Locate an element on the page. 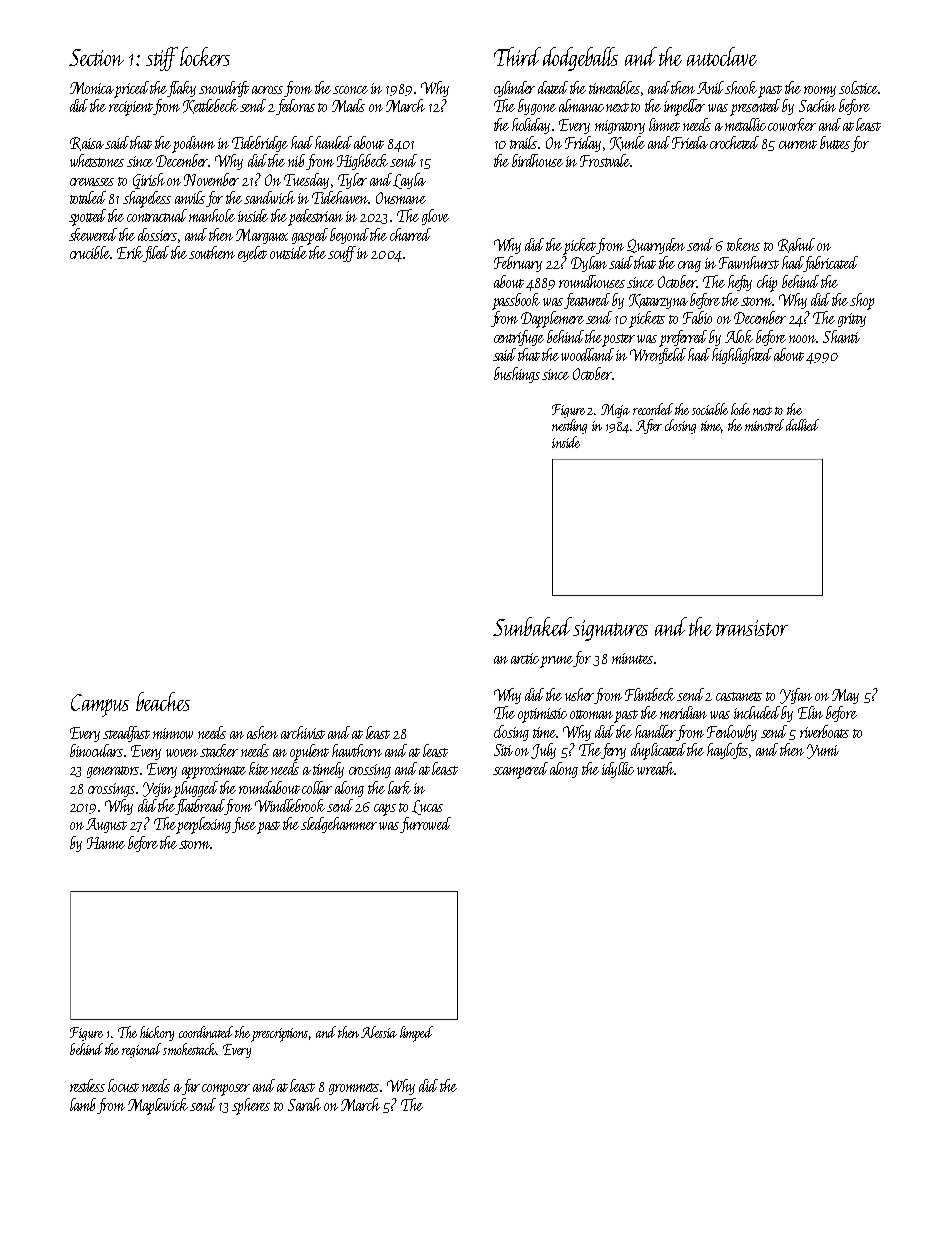 This page has height=1233, width=952. dodgeballs is located at coordinates (580, 59).
